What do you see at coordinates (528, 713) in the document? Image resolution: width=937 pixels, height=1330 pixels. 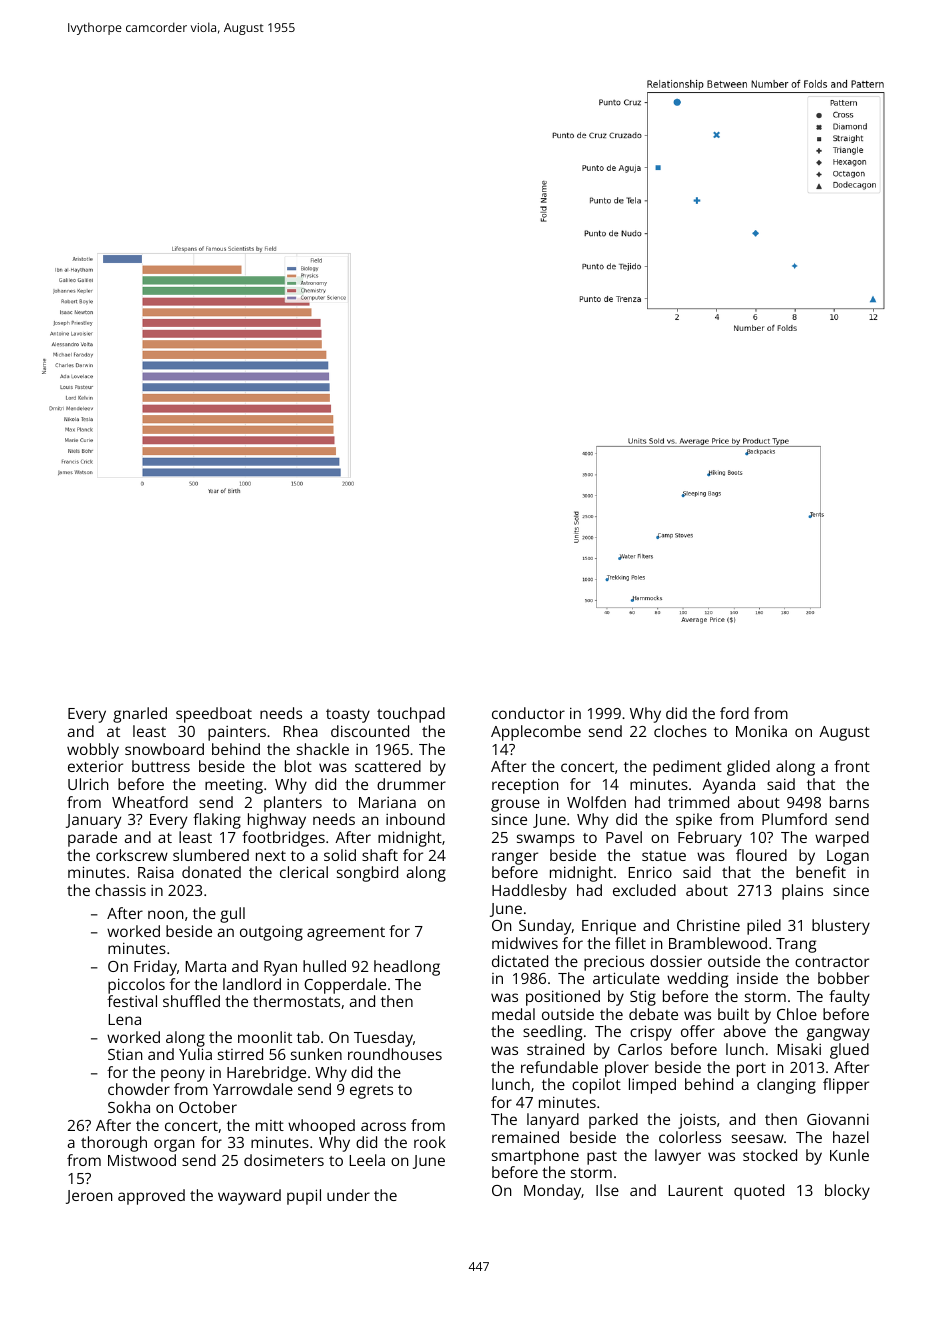 I see `conductor` at bounding box center [528, 713].
